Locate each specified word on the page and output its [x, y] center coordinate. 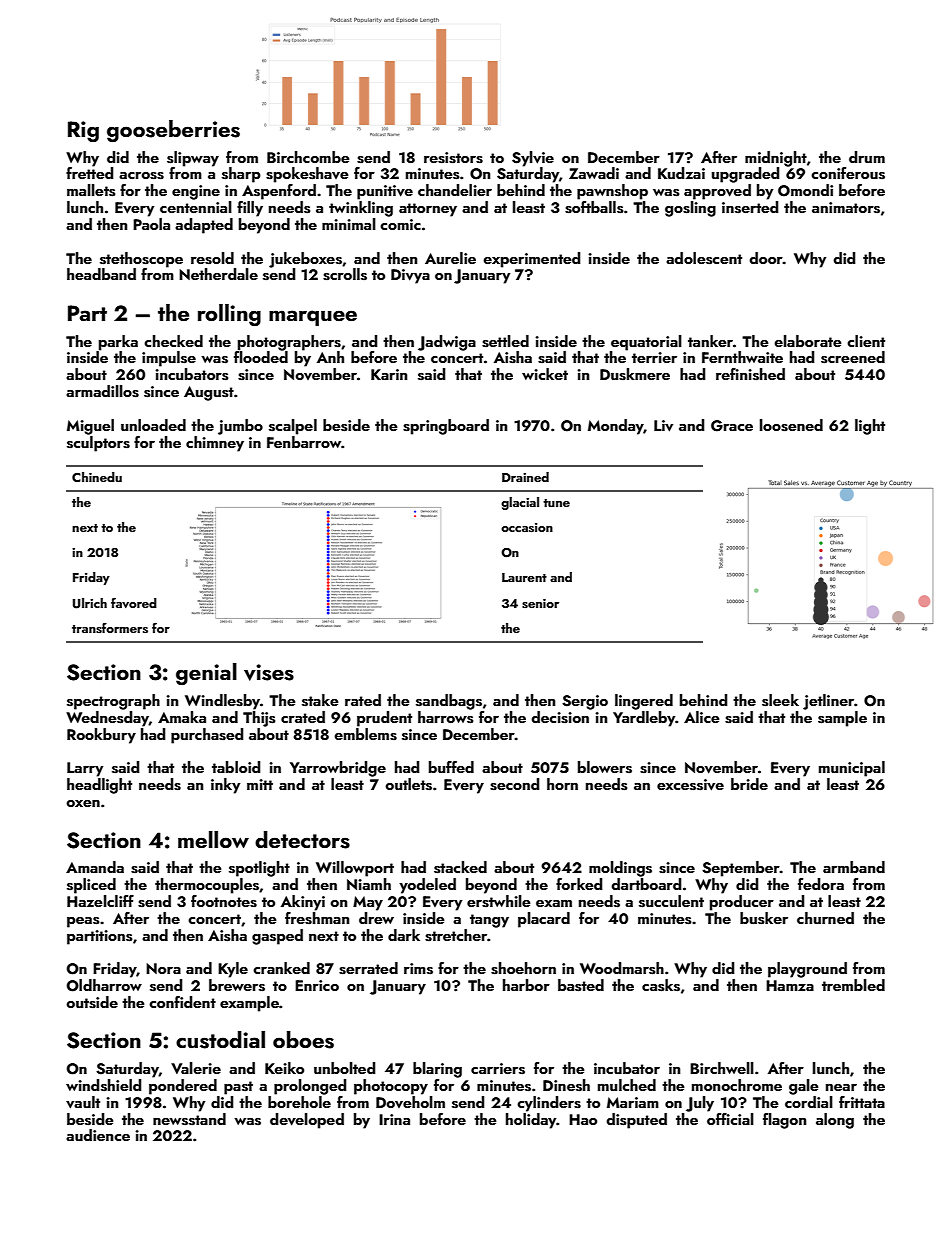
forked [579, 884]
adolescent [704, 258]
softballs [594, 207]
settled [505, 341]
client [866, 341]
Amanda [95, 867]
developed [307, 1121]
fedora [821, 884]
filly [250, 209]
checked [173, 341]
